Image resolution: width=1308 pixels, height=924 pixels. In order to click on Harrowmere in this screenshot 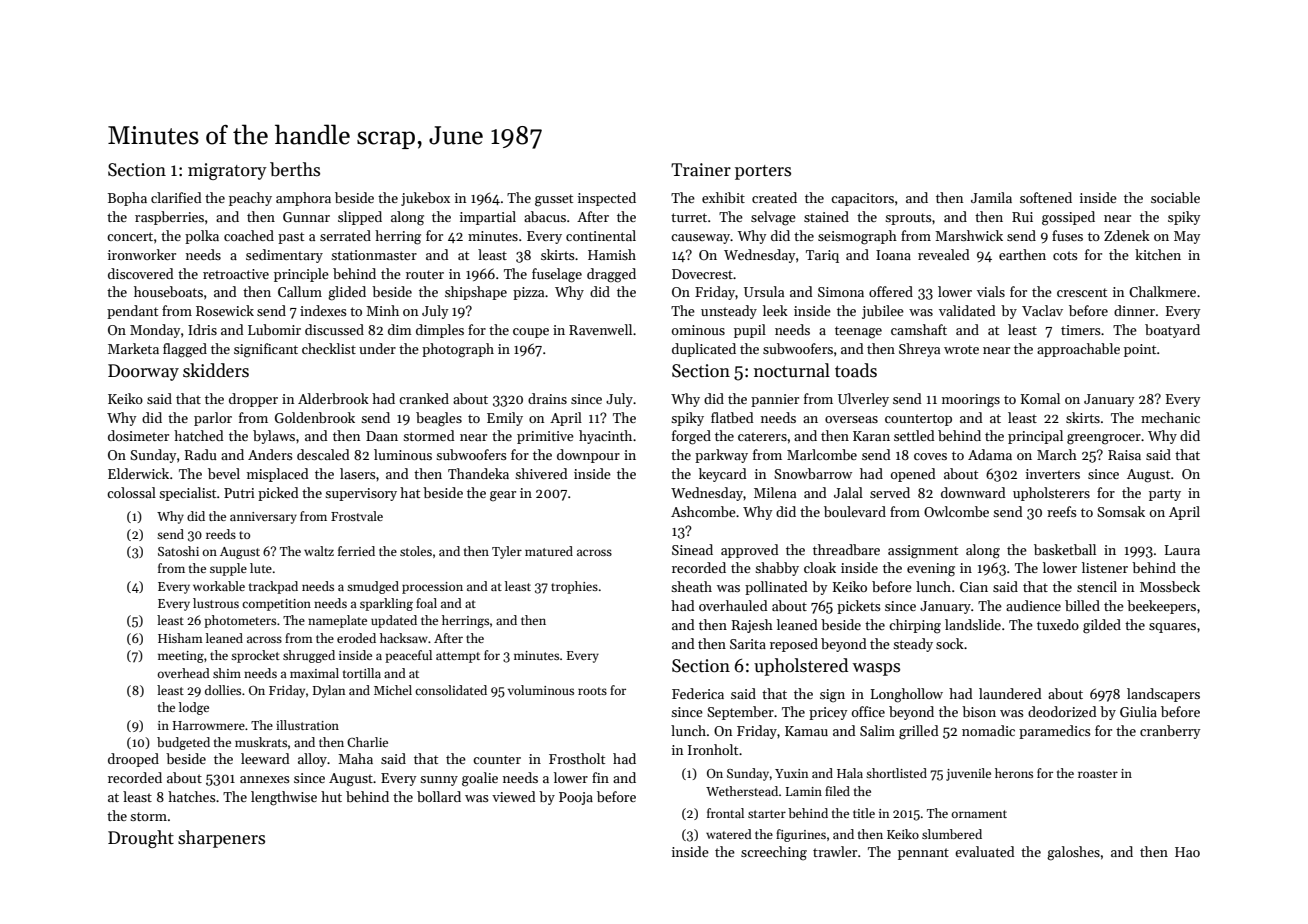, I will do `click(209, 725)`.
